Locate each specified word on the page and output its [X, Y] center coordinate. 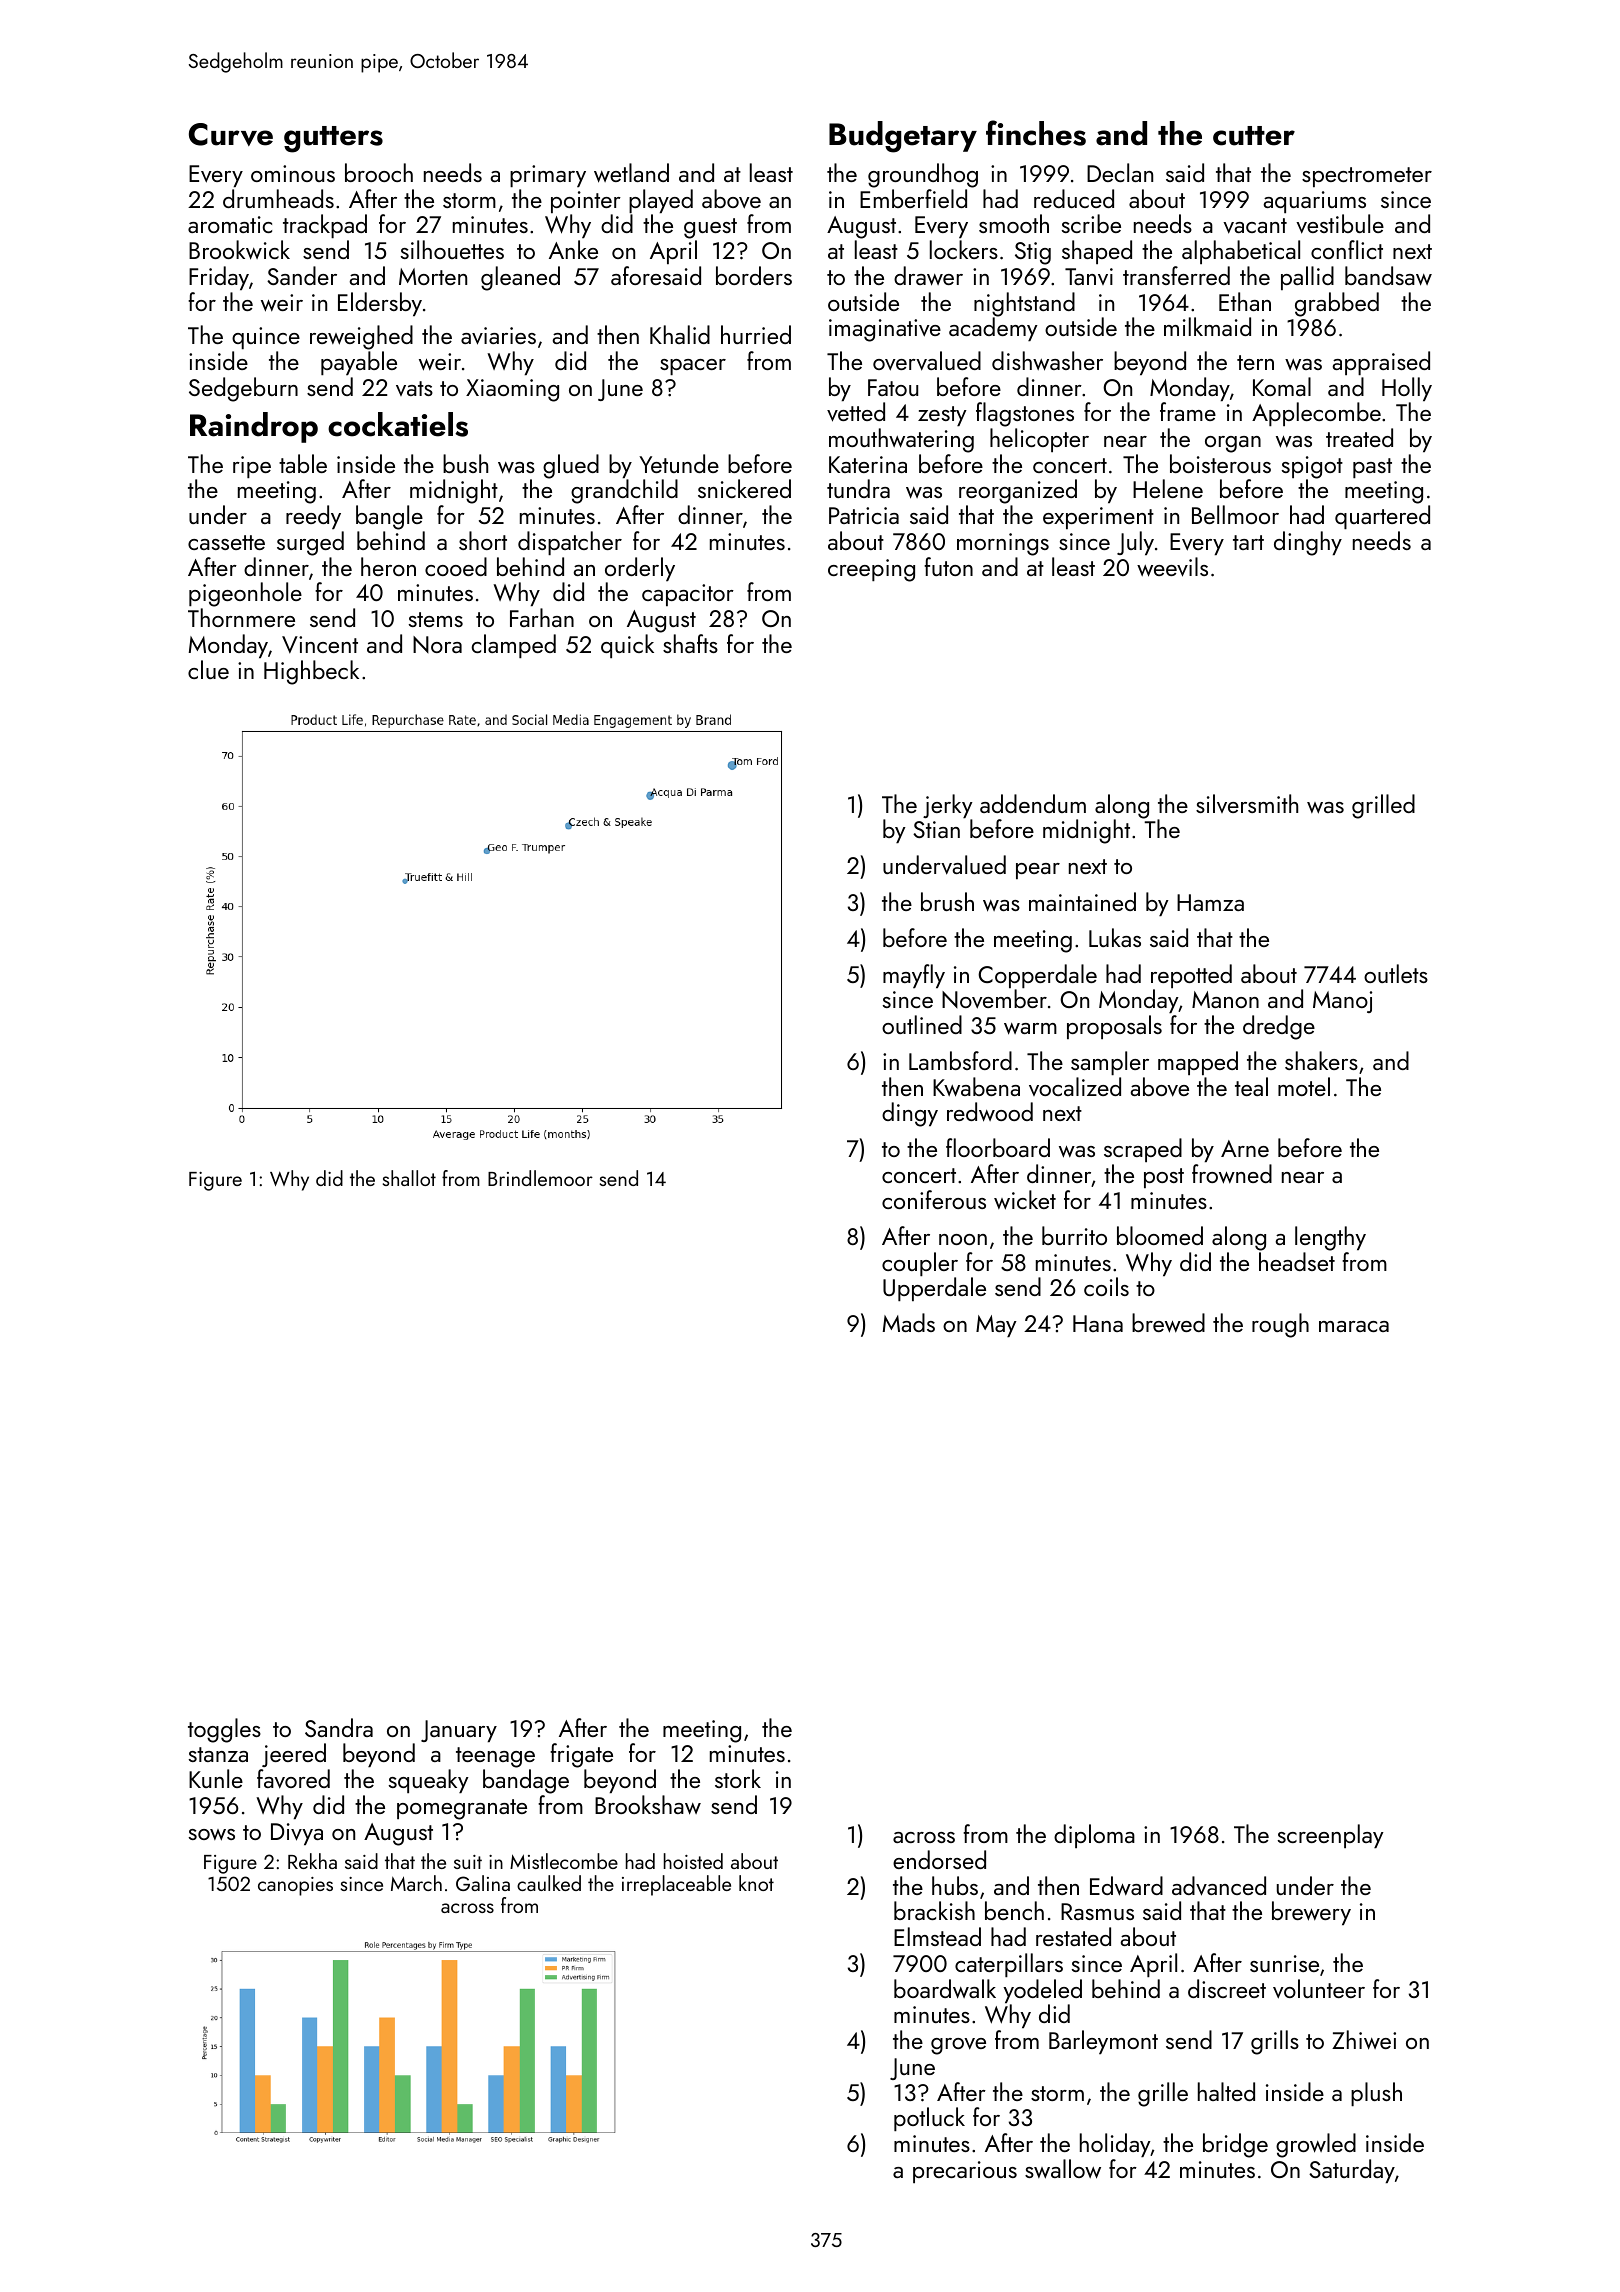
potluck [929, 2119]
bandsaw [1388, 276]
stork [738, 1778]
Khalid [680, 334]
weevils [1172, 567]
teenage [495, 1757]
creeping [871, 570]
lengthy [1330, 1238]
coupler [920, 1264]
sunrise [1284, 1963]
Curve [231, 134]
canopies [295, 1886]
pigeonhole [245, 594]
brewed [1168, 1323]
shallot [409, 1178]
